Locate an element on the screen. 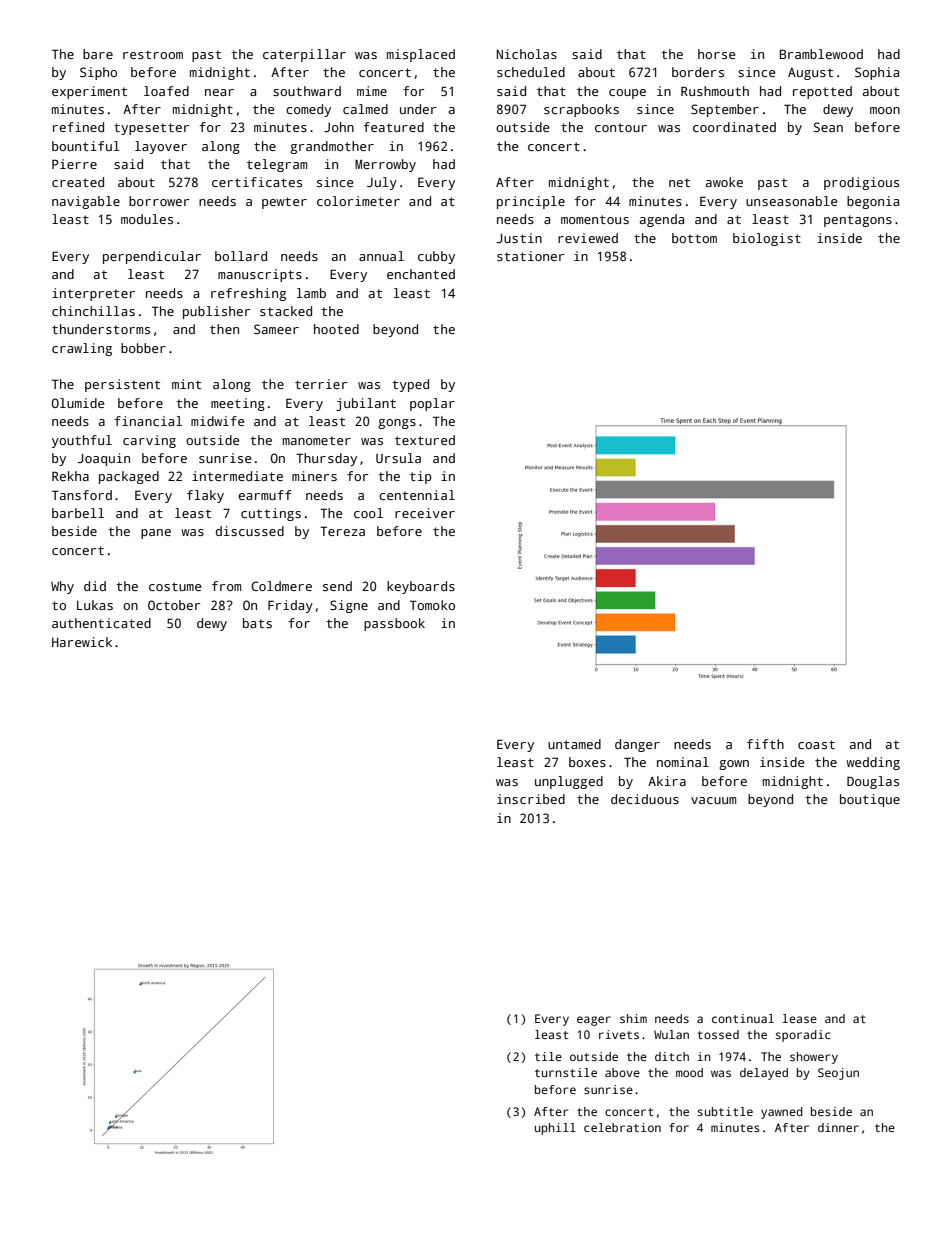 The width and height of the screenshot is (952, 1233). eager is located at coordinates (594, 1021).
